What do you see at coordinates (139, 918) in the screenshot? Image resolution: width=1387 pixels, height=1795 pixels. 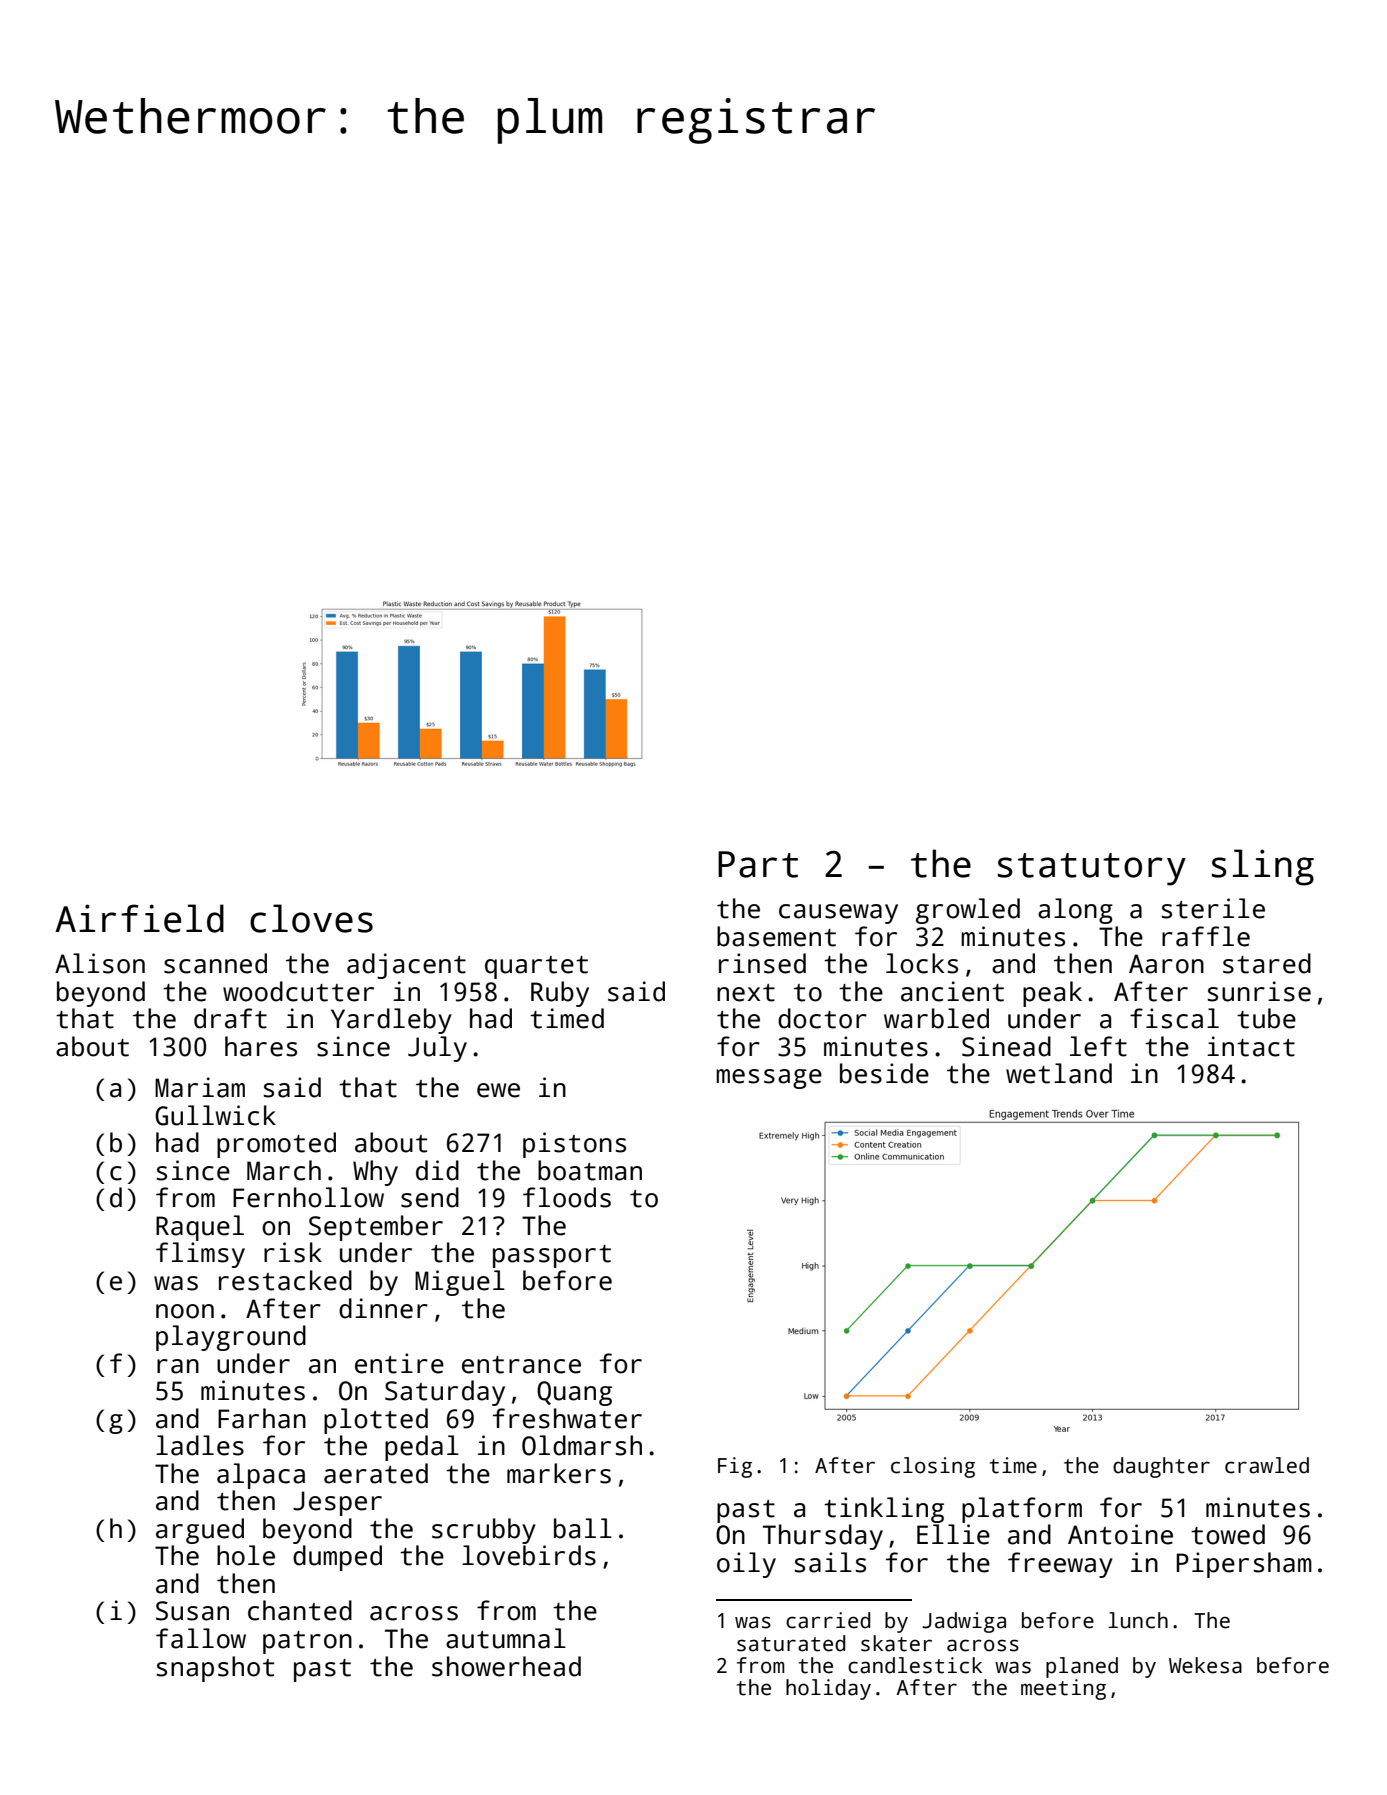 I see `Airfield` at bounding box center [139, 918].
